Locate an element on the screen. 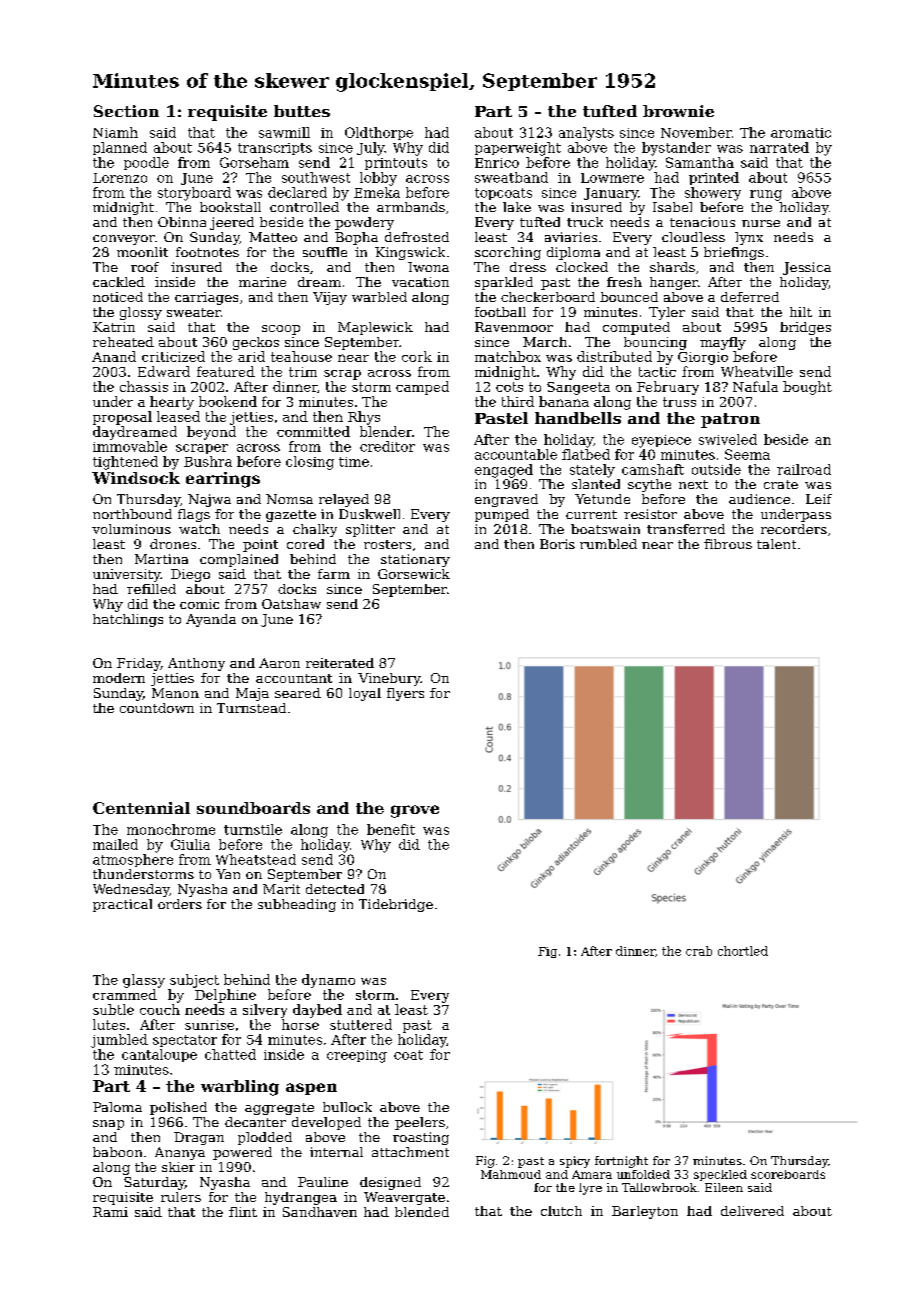 This screenshot has height=1308, width=924. computed is located at coordinates (636, 328).
